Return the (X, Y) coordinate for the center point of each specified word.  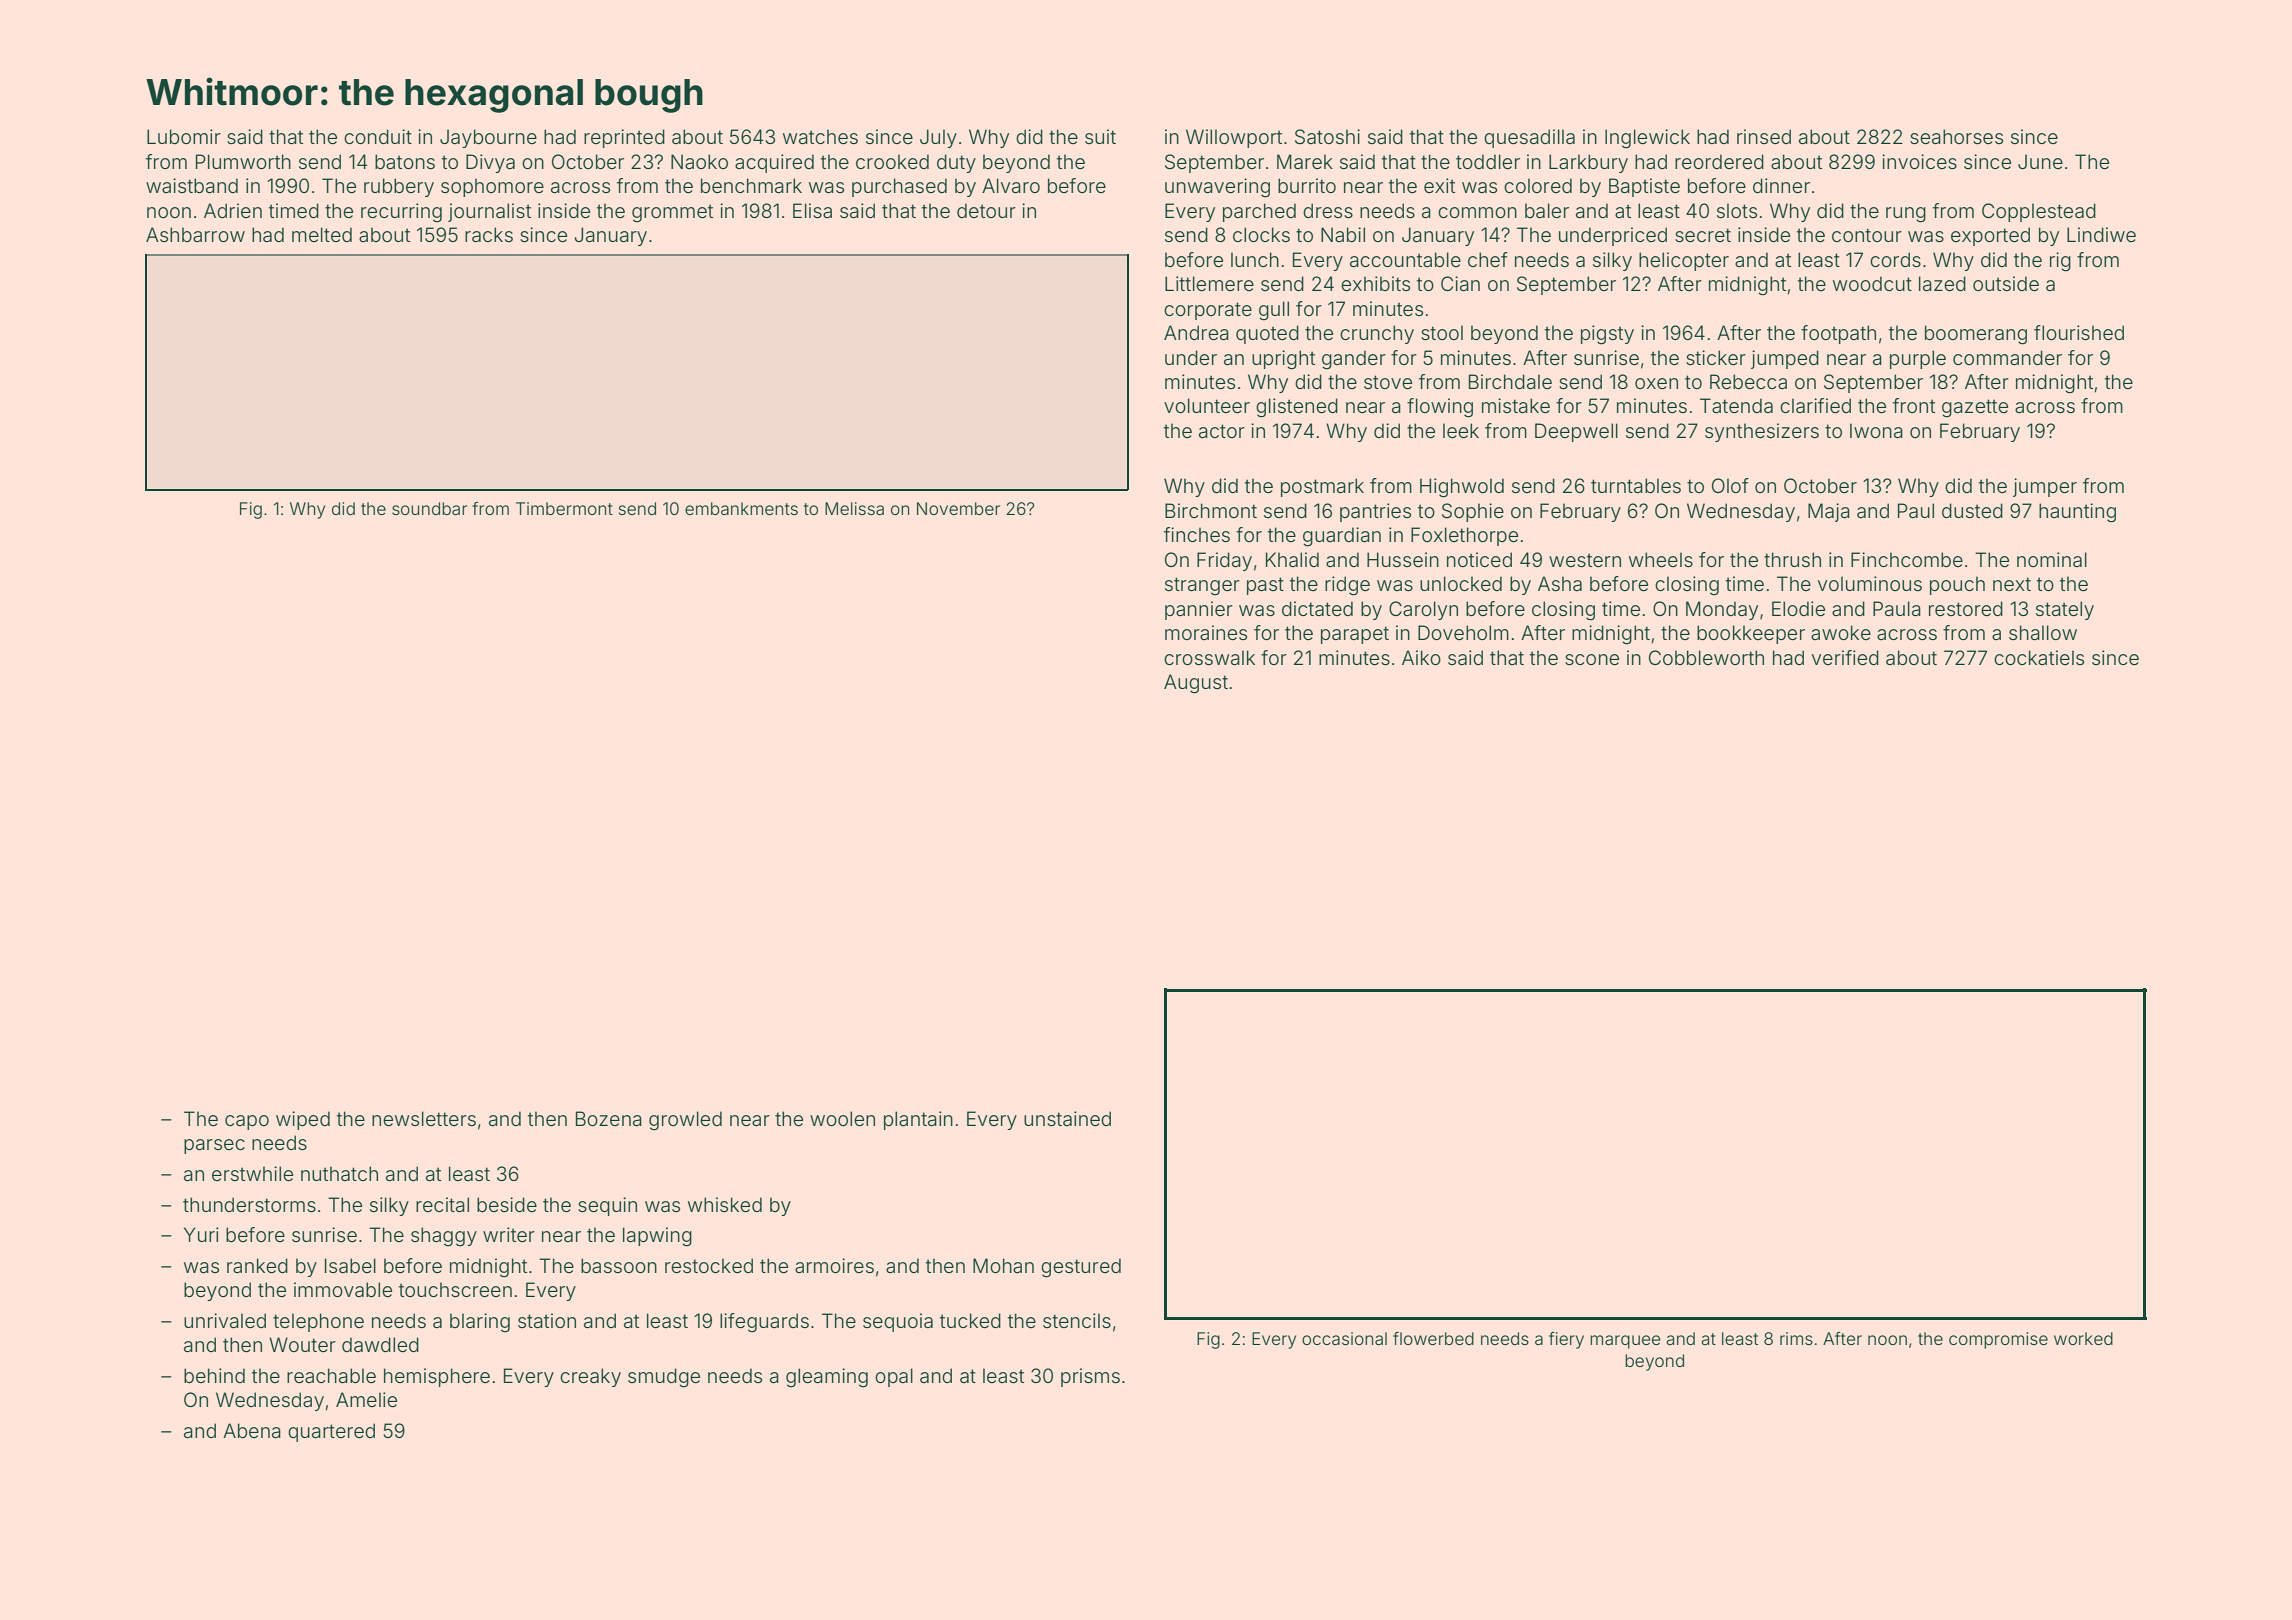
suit (1100, 136)
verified (1845, 657)
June (2040, 161)
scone (1592, 659)
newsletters (424, 1118)
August (1196, 684)
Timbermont (564, 508)
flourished (2079, 332)
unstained (1067, 1118)
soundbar (429, 508)
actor (1222, 431)
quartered (331, 1432)
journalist (489, 212)
